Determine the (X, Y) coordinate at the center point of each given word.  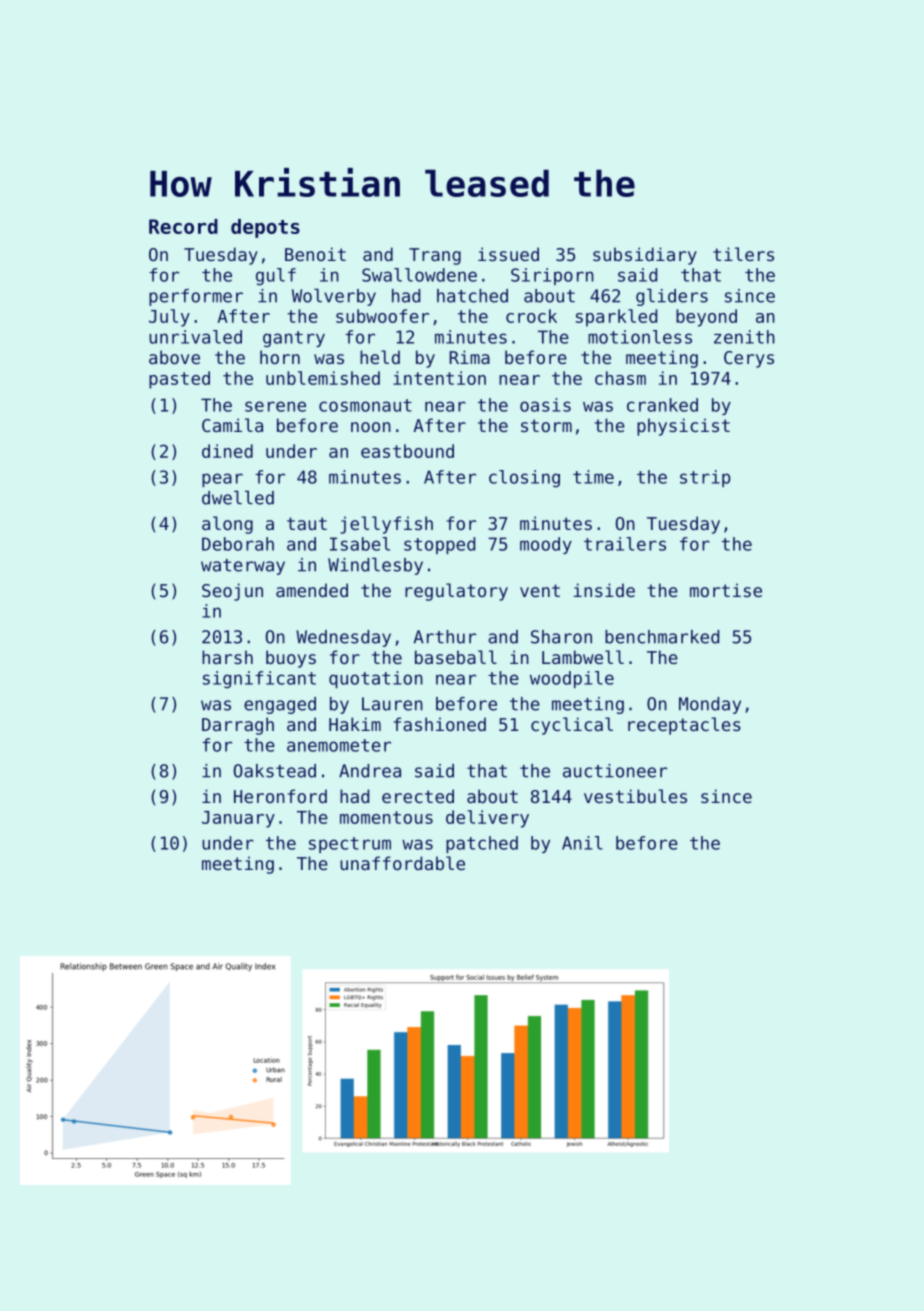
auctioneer (615, 771)
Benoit (315, 254)
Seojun (232, 592)
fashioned (440, 724)
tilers (743, 254)
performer (196, 297)
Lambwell (583, 657)
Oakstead (275, 771)
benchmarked (662, 637)
